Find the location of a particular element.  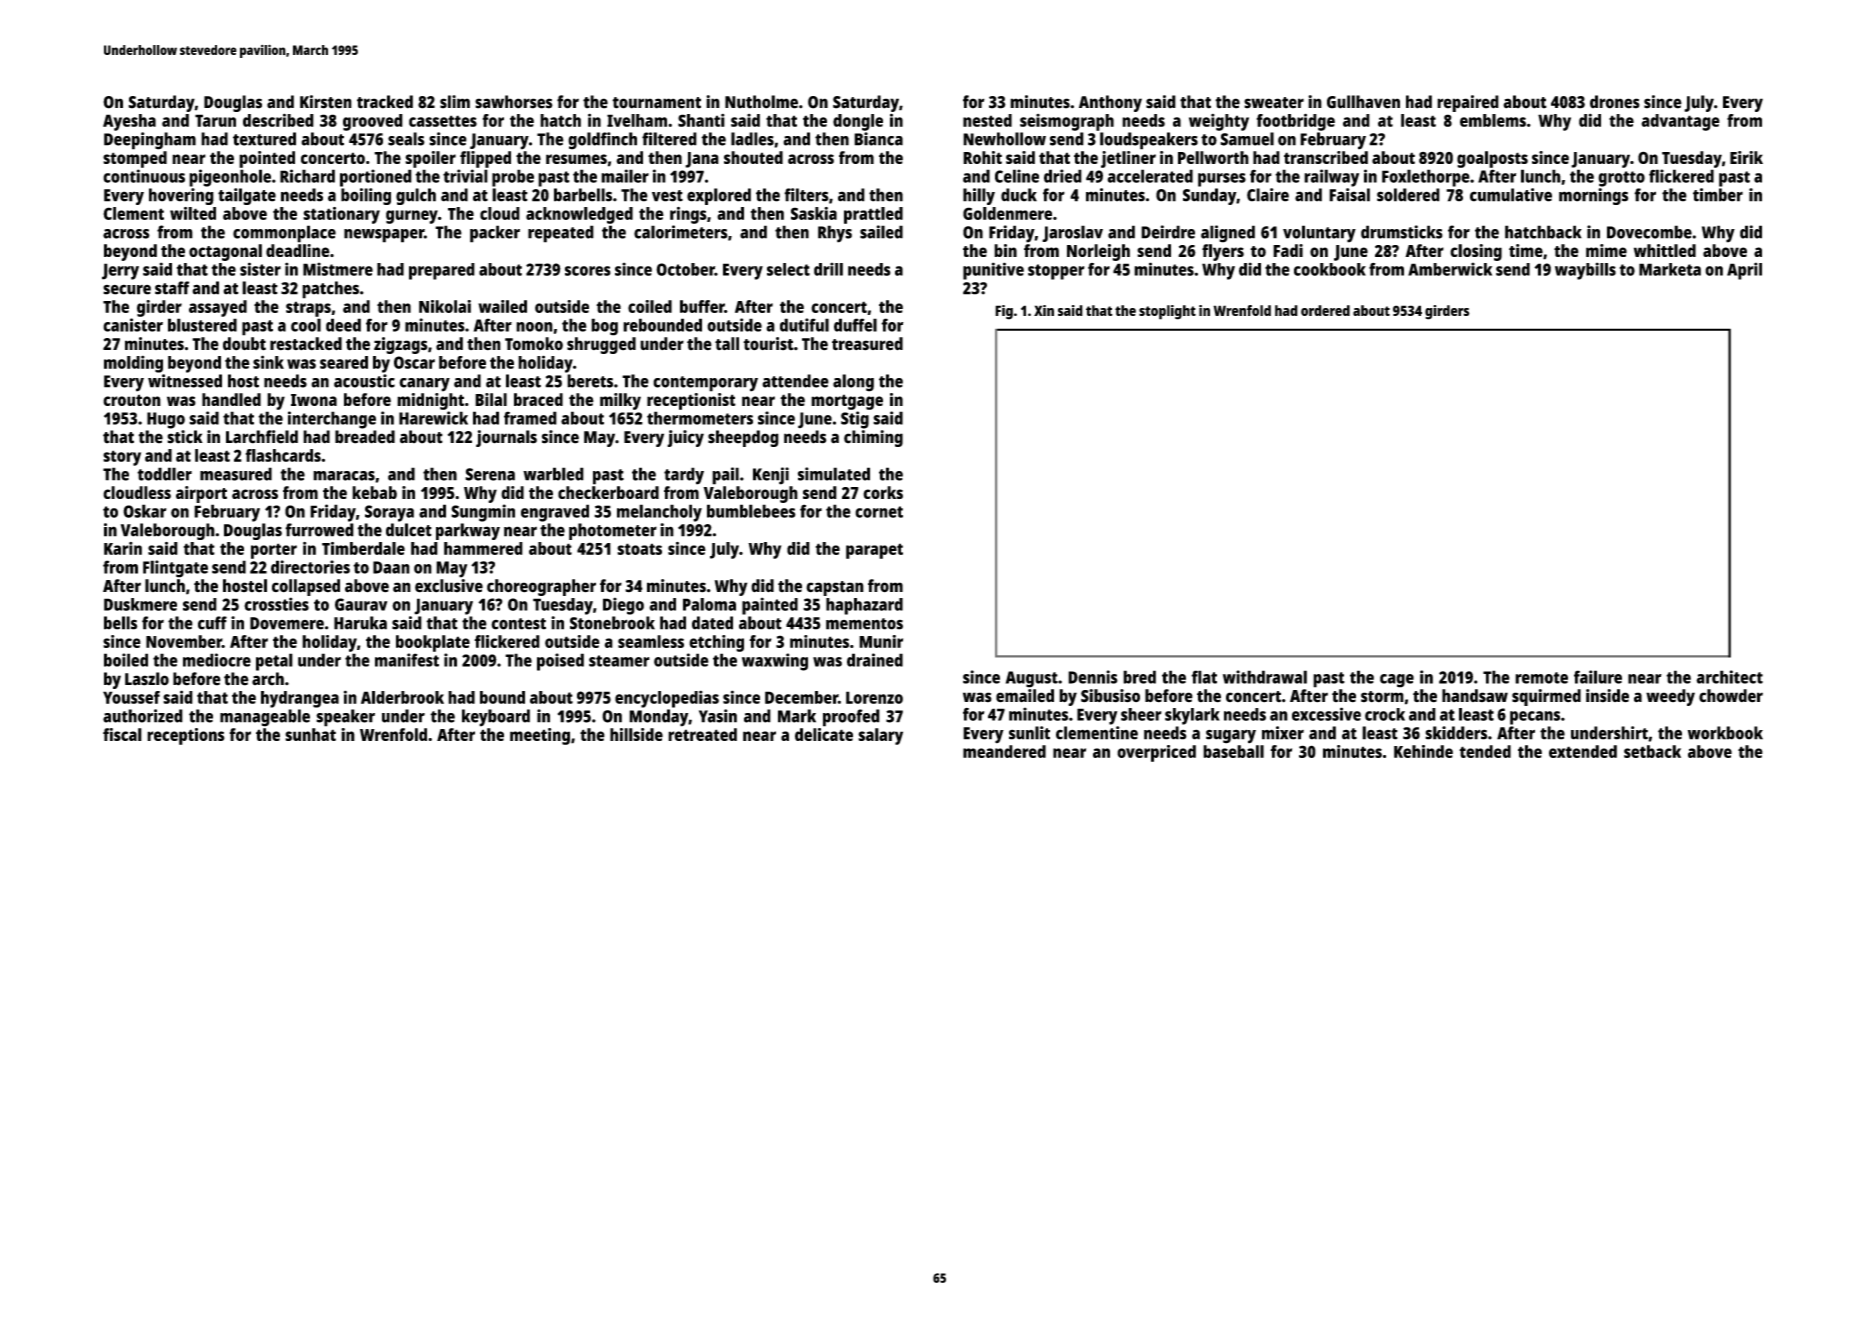

ordered is located at coordinates (1325, 310).
